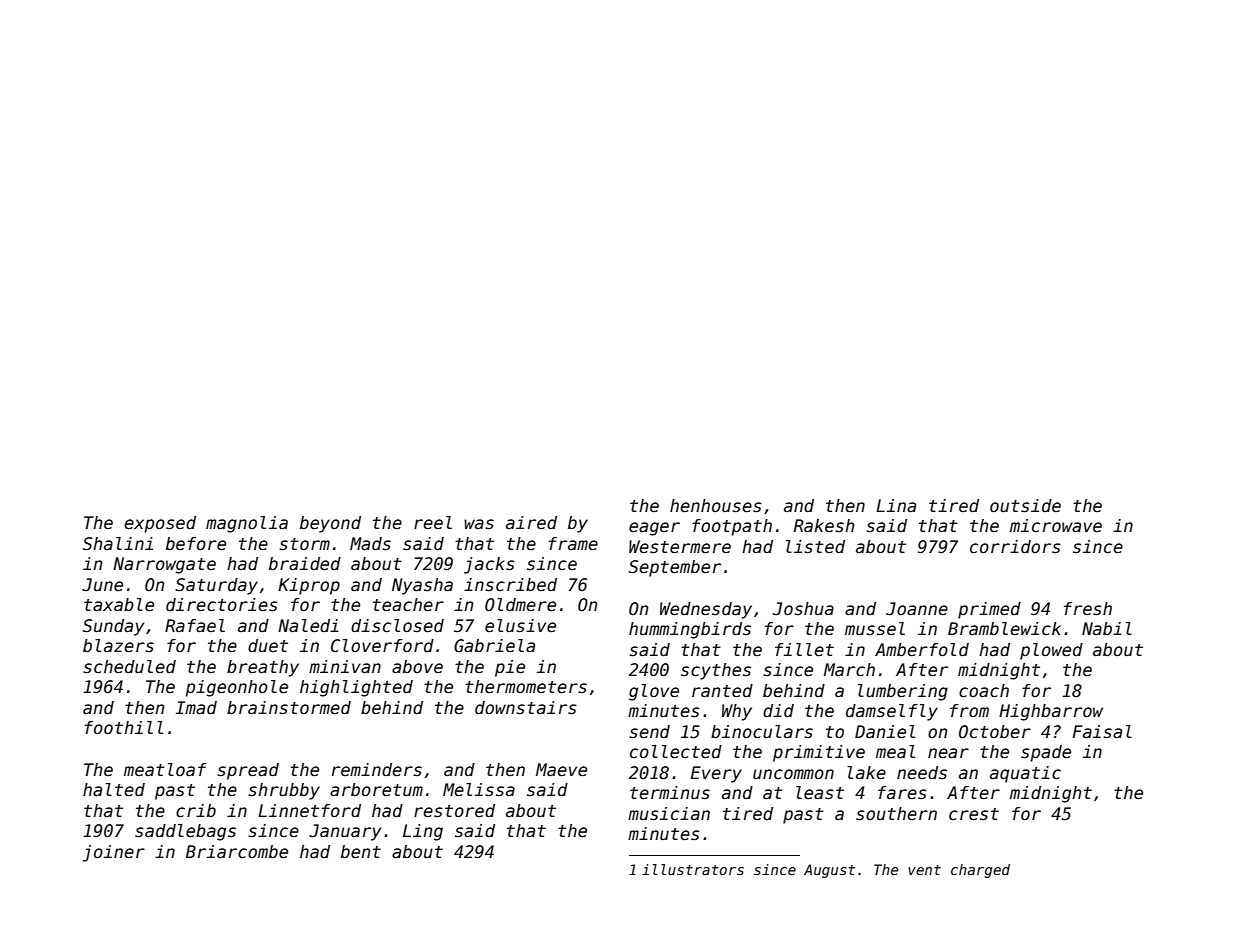  What do you see at coordinates (361, 852) in the page?
I see `bent` at bounding box center [361, 852].
